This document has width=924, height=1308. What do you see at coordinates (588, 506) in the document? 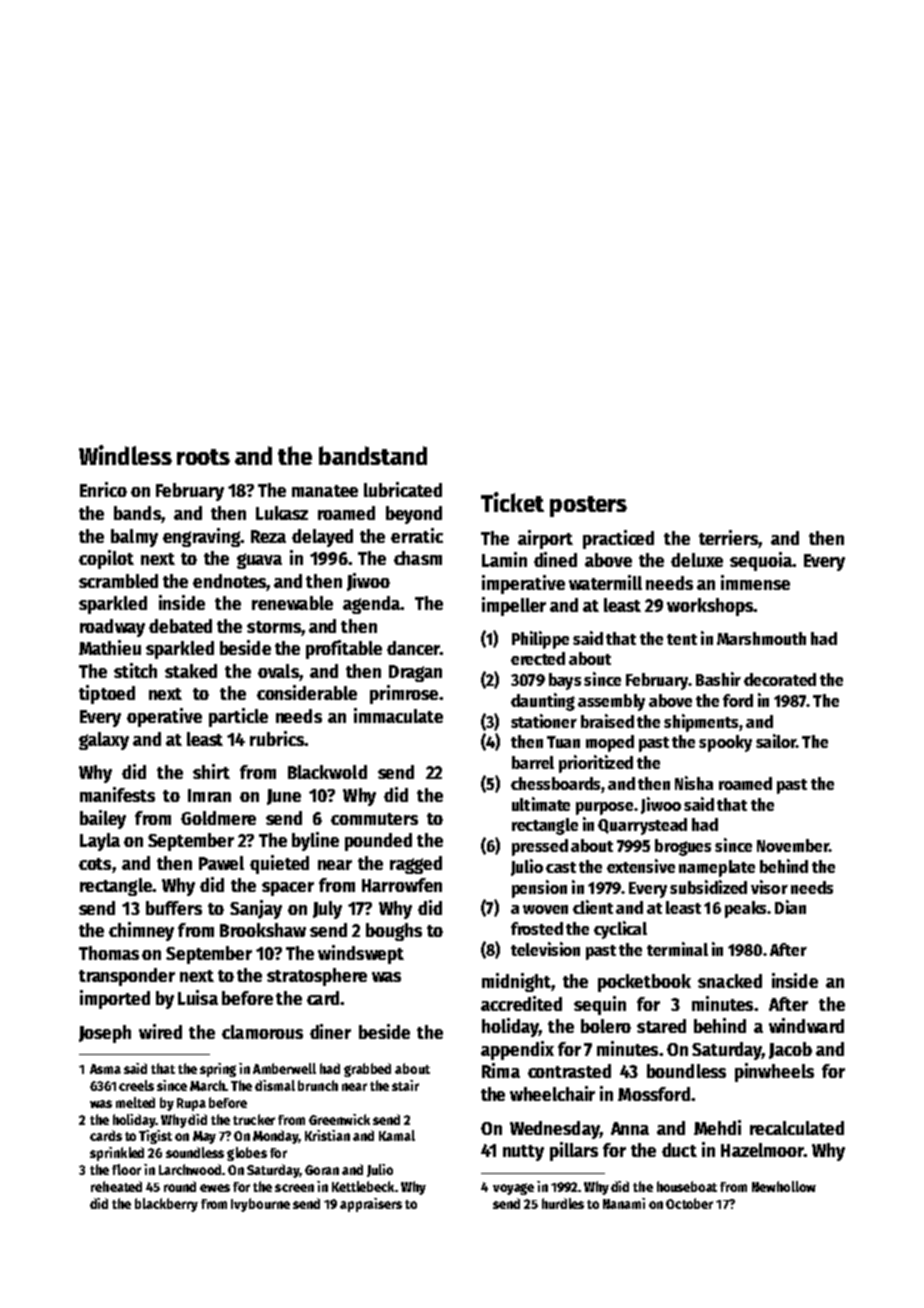
I see `posters` at bounding box center [588, 506].
